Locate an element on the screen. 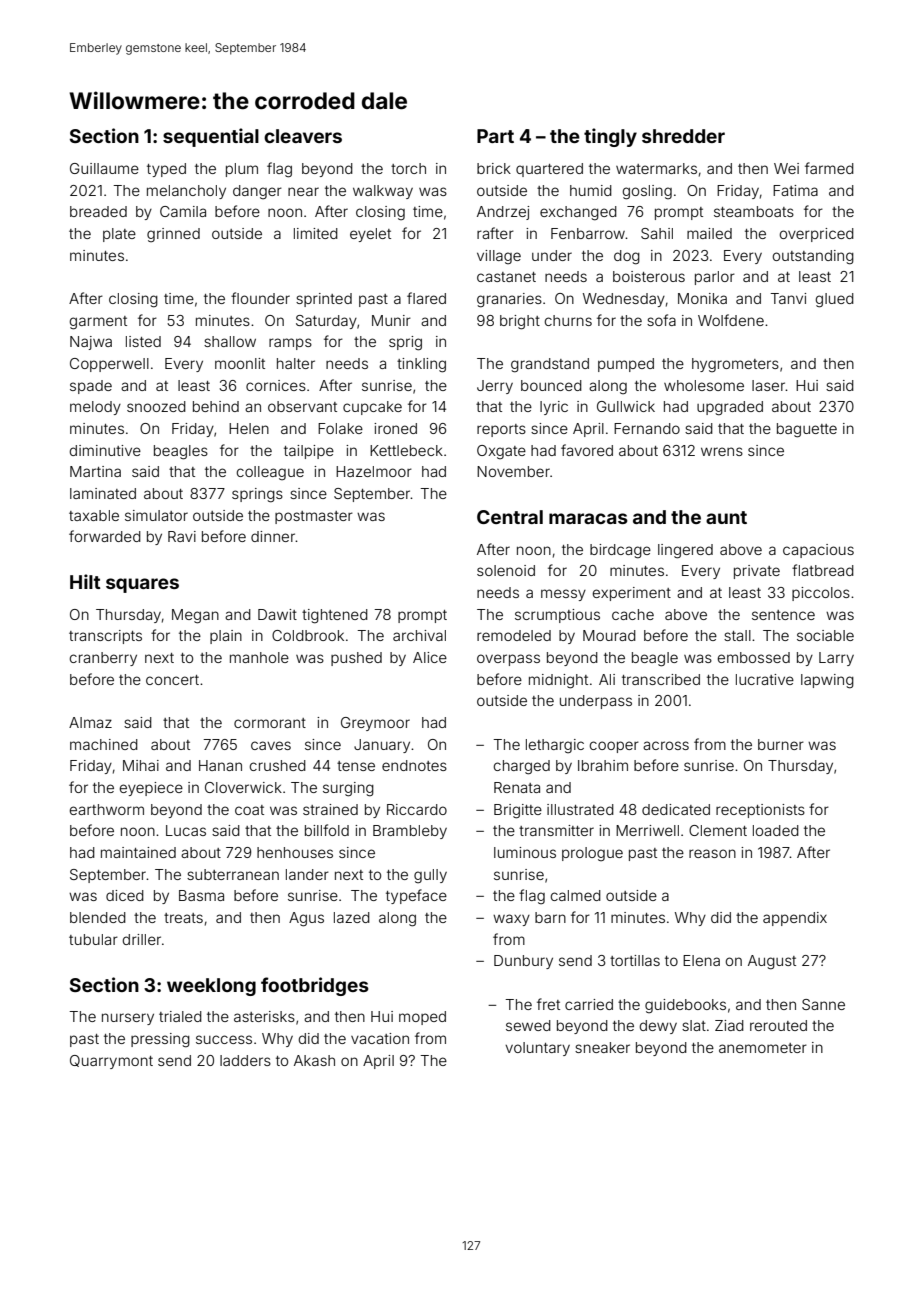  shredder is located at coordinates (683, 136).
